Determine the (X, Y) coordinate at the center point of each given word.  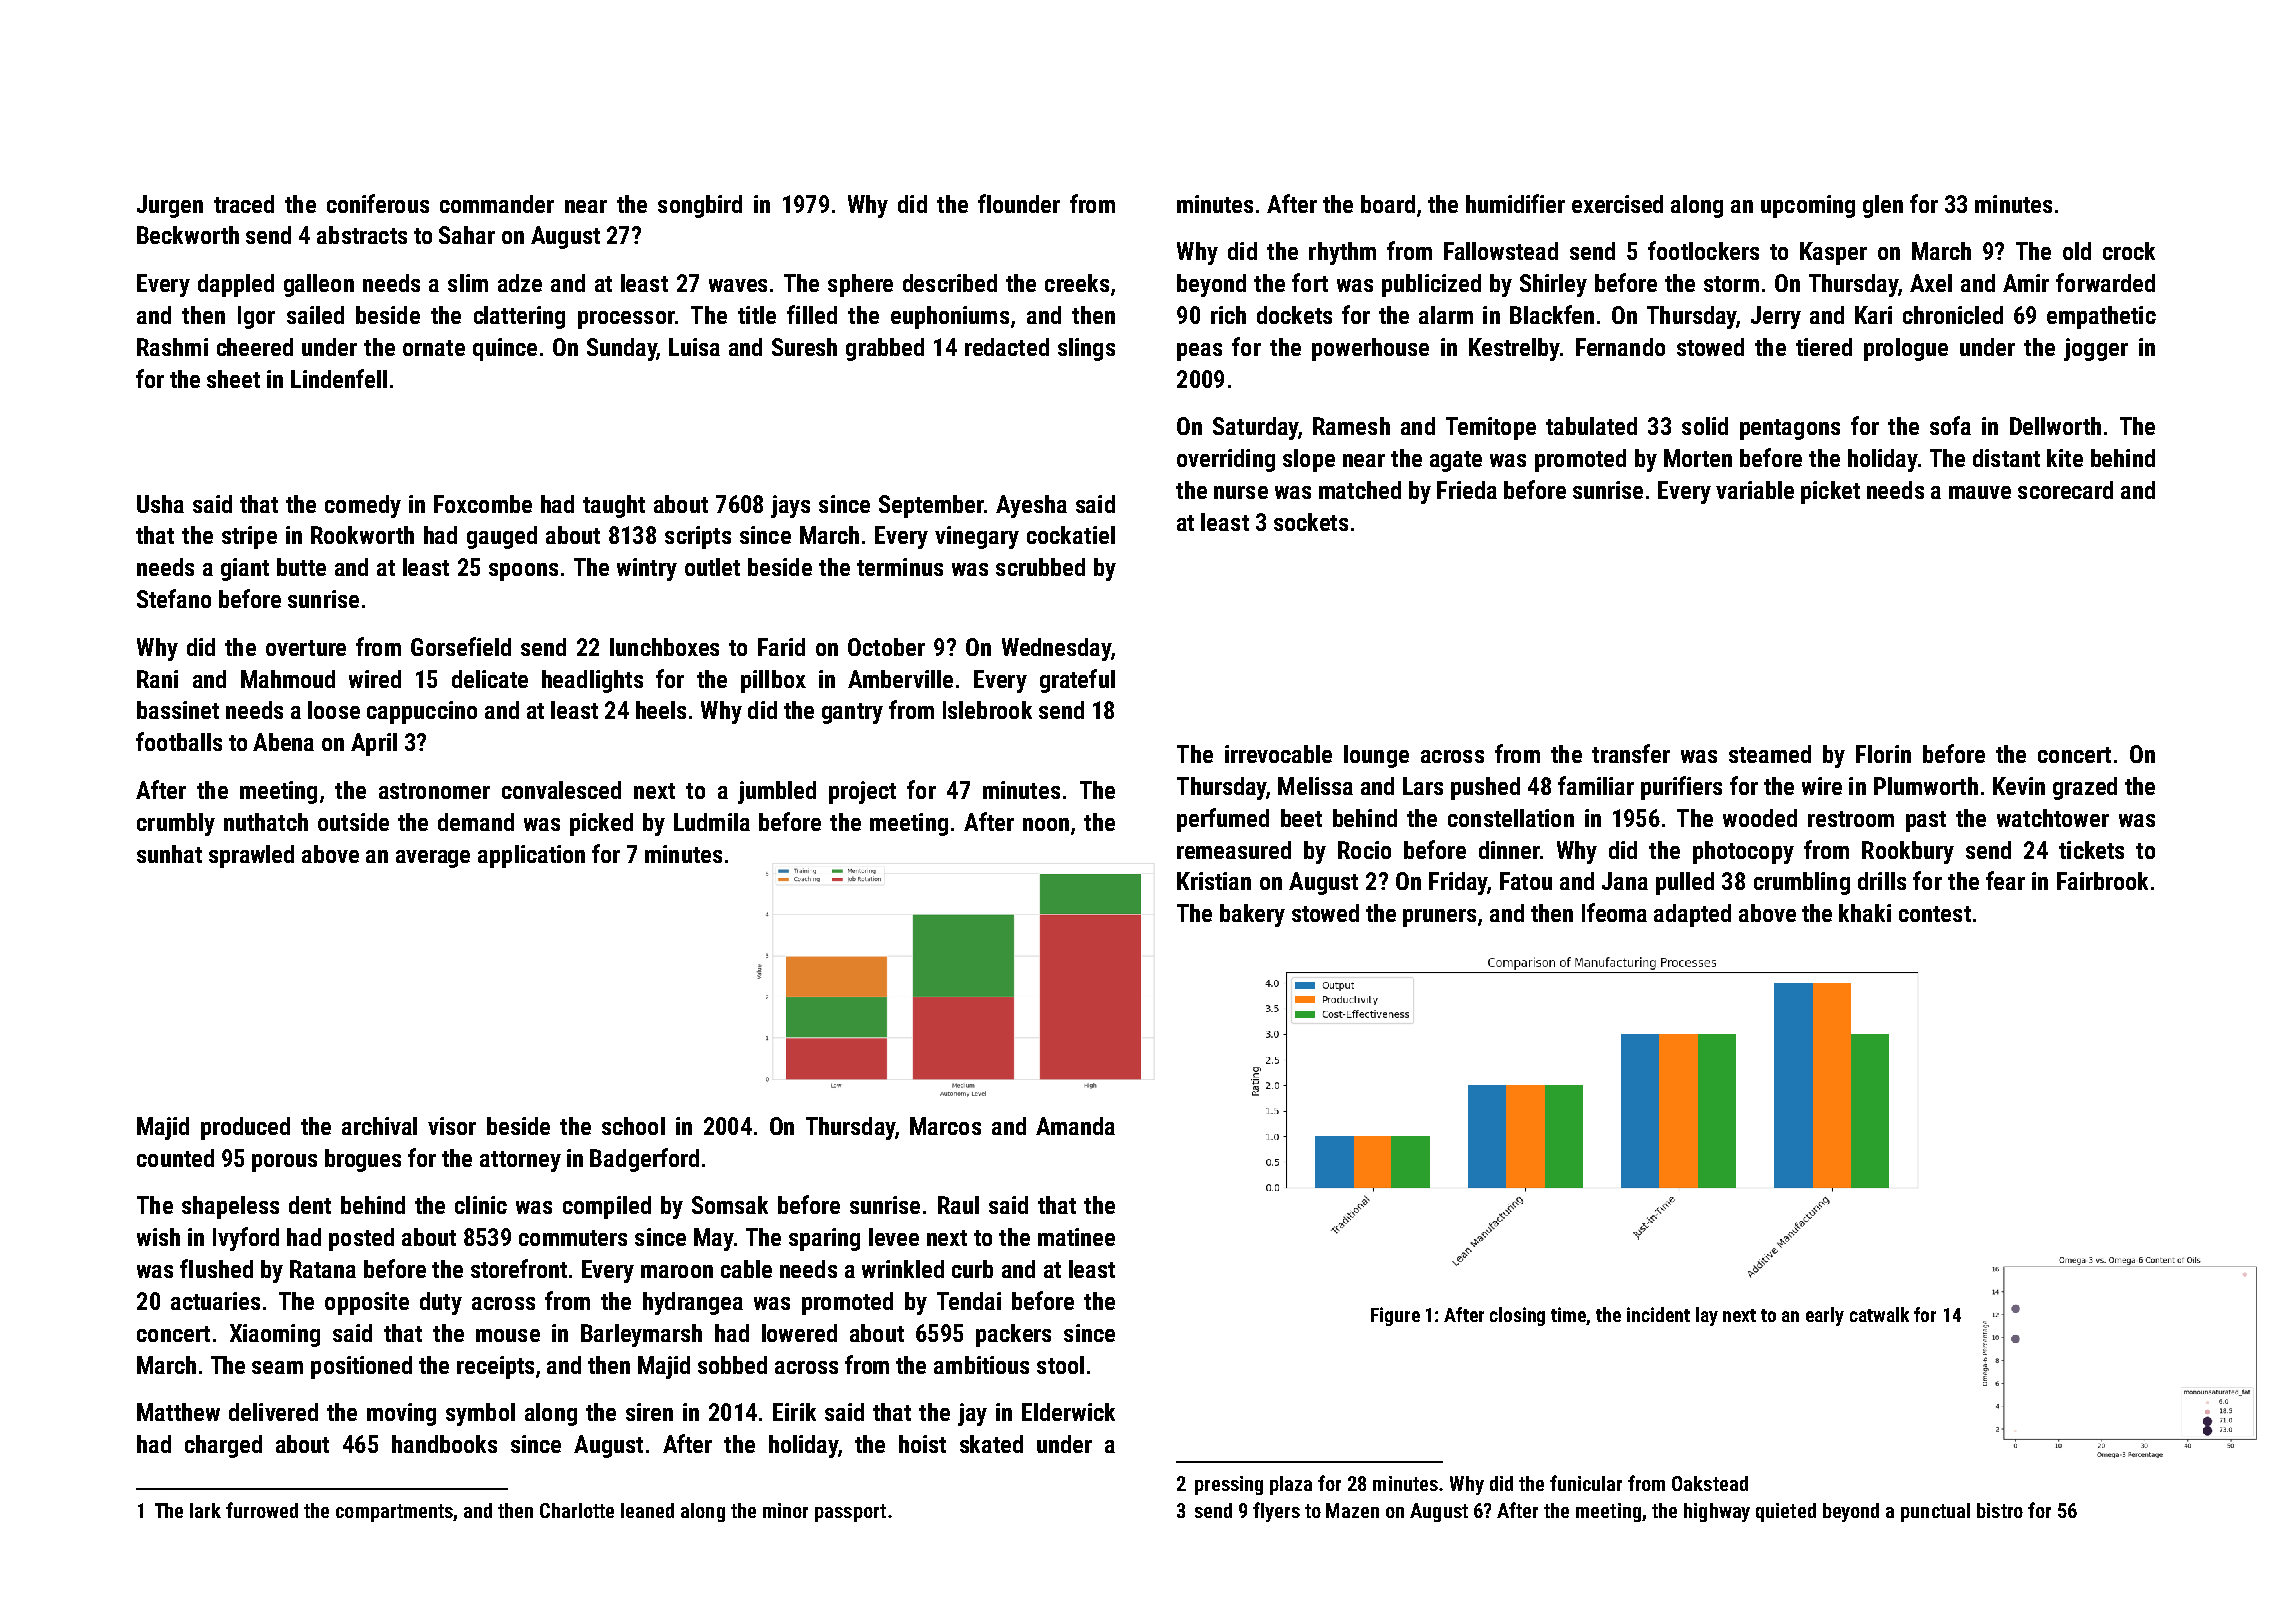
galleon (319, 285)
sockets (1311, 522)
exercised (1617, 204)
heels (661, 710)
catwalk (1879, 1314)
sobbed (732, 1365)
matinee (1076, 1237)
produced (245, 1128)
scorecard (2065, 490)
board (1388, 204)
